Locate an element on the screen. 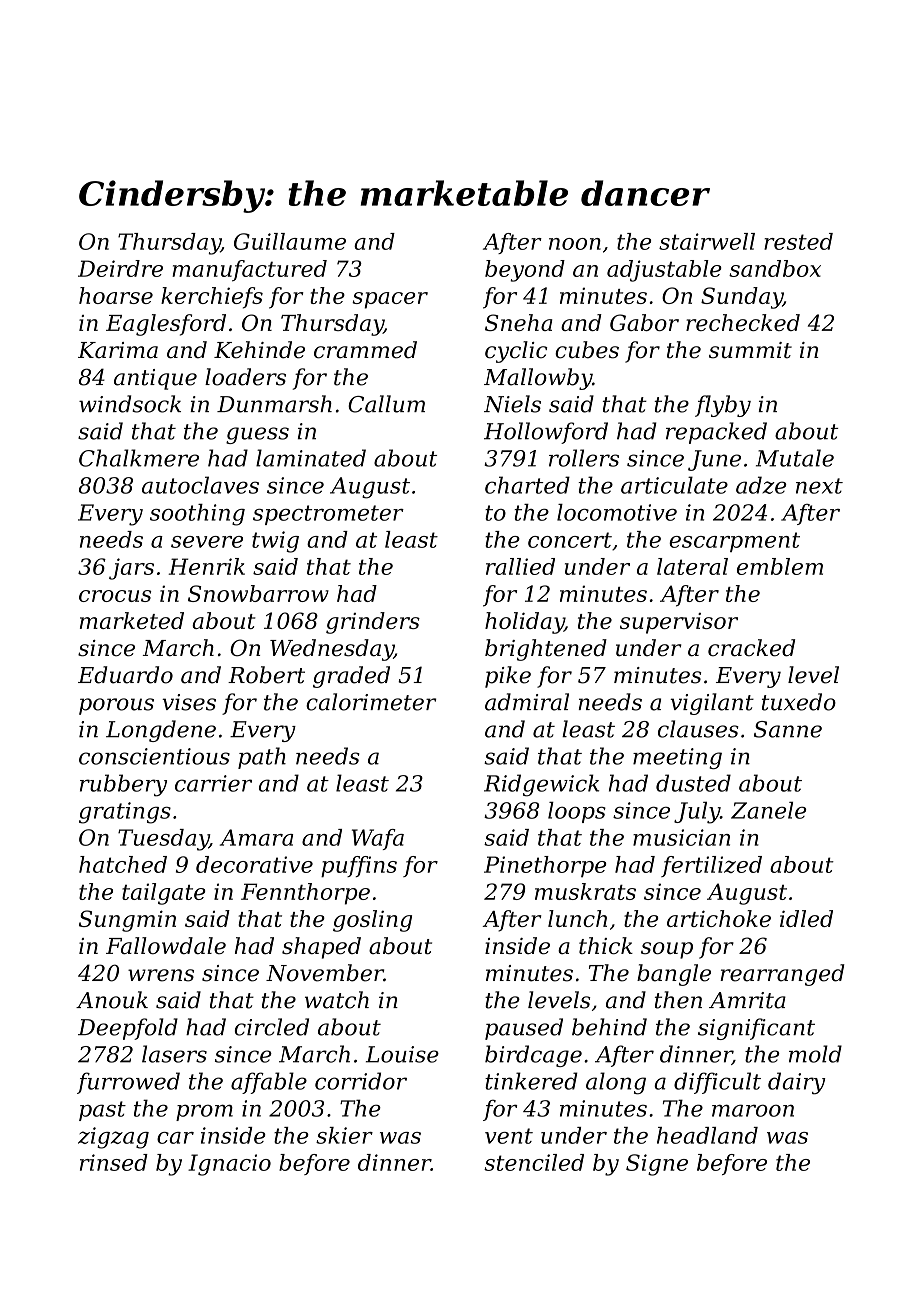 Image resolution: width=924 pixels, height=1311 pixels. Robert is located at coordinates (266, 675).
